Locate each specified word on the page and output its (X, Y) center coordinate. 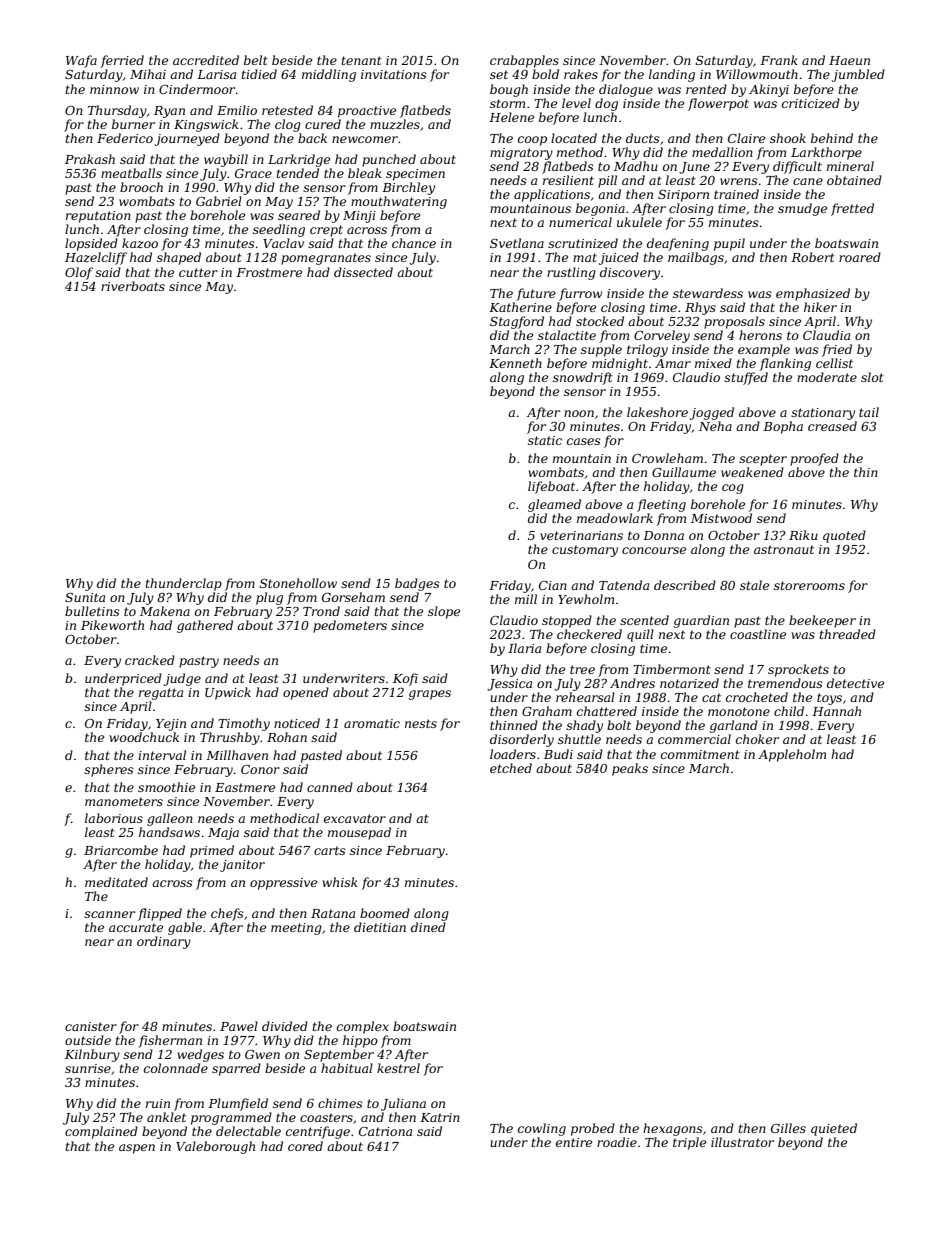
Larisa (216, 74)
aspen (137, 1149)
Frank (779, 60)
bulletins (92, 611)
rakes (581, 74)
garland (734, 726)
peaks (630, 769)
